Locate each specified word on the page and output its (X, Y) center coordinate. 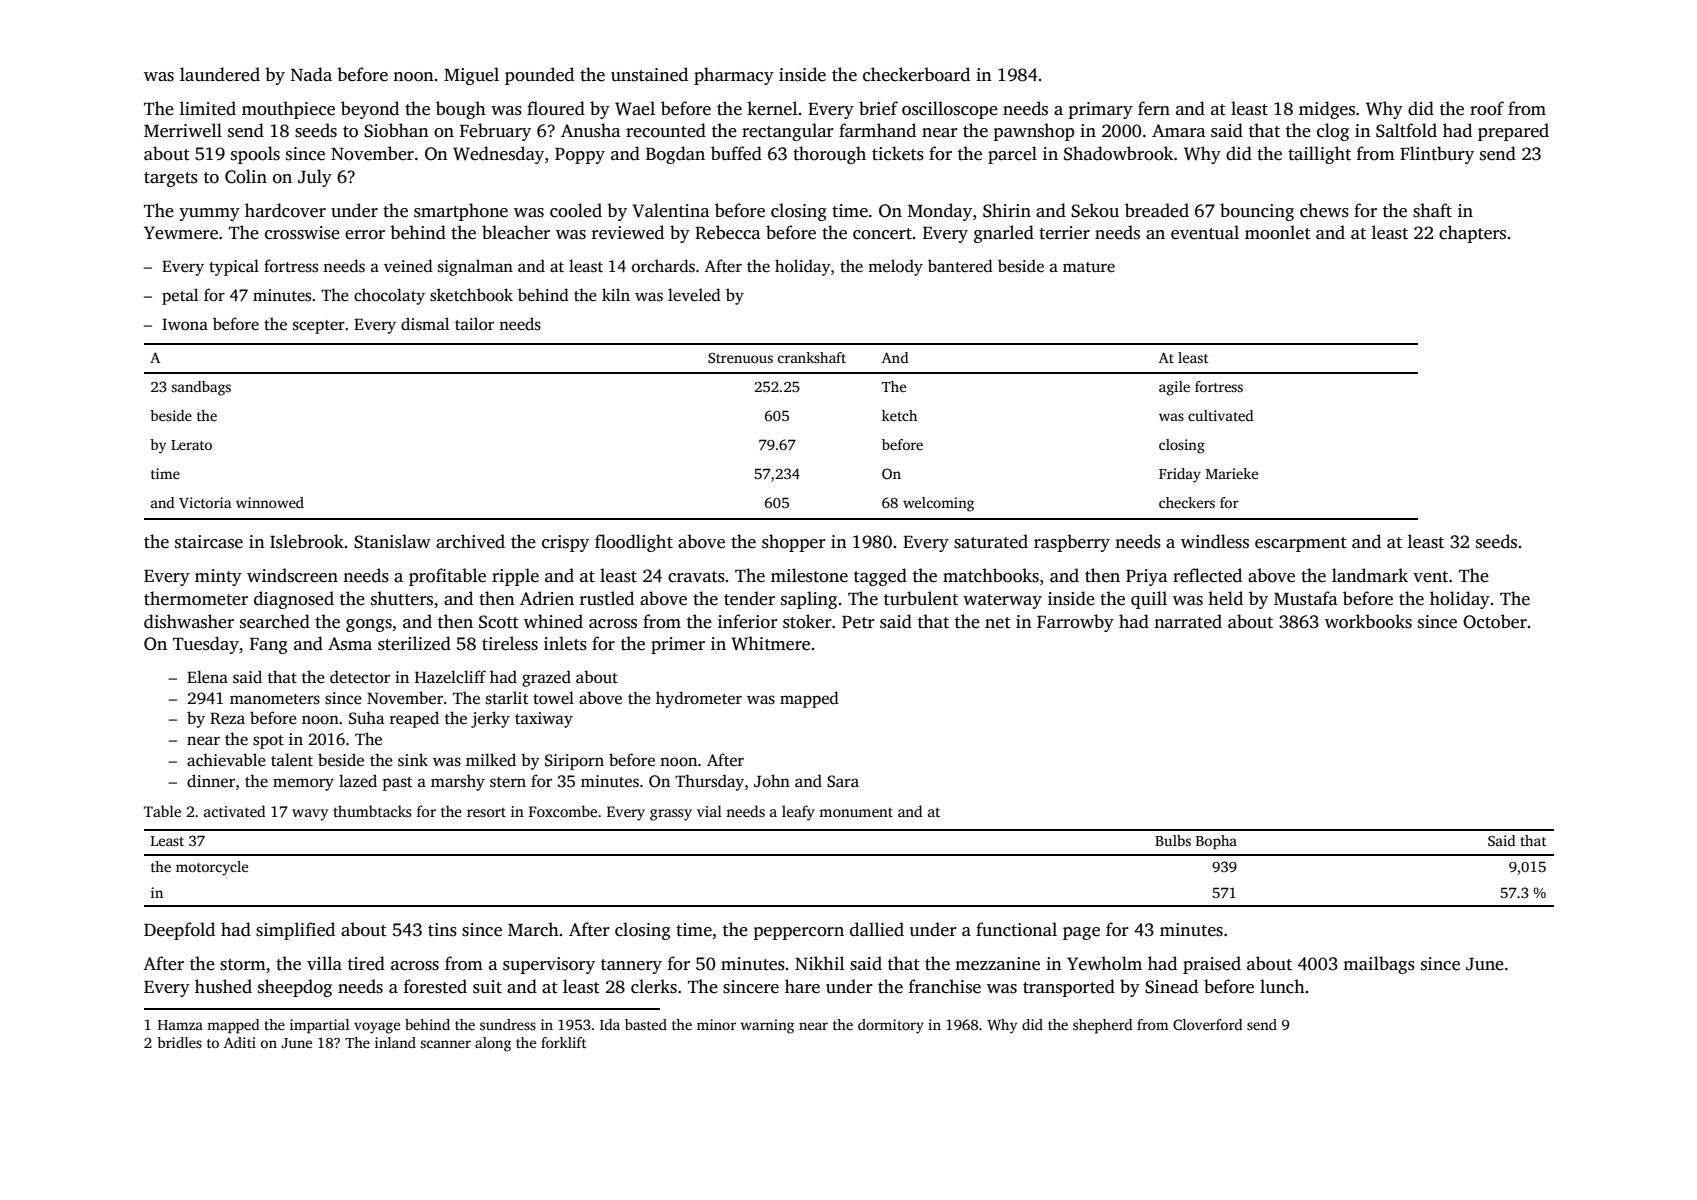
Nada (311, 74)
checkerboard (916, 74)
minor (716, 1024)
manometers (275, 699)
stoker (807, 621)
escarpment (1301, 544)
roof (1487, 108)
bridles (179, 1042)
